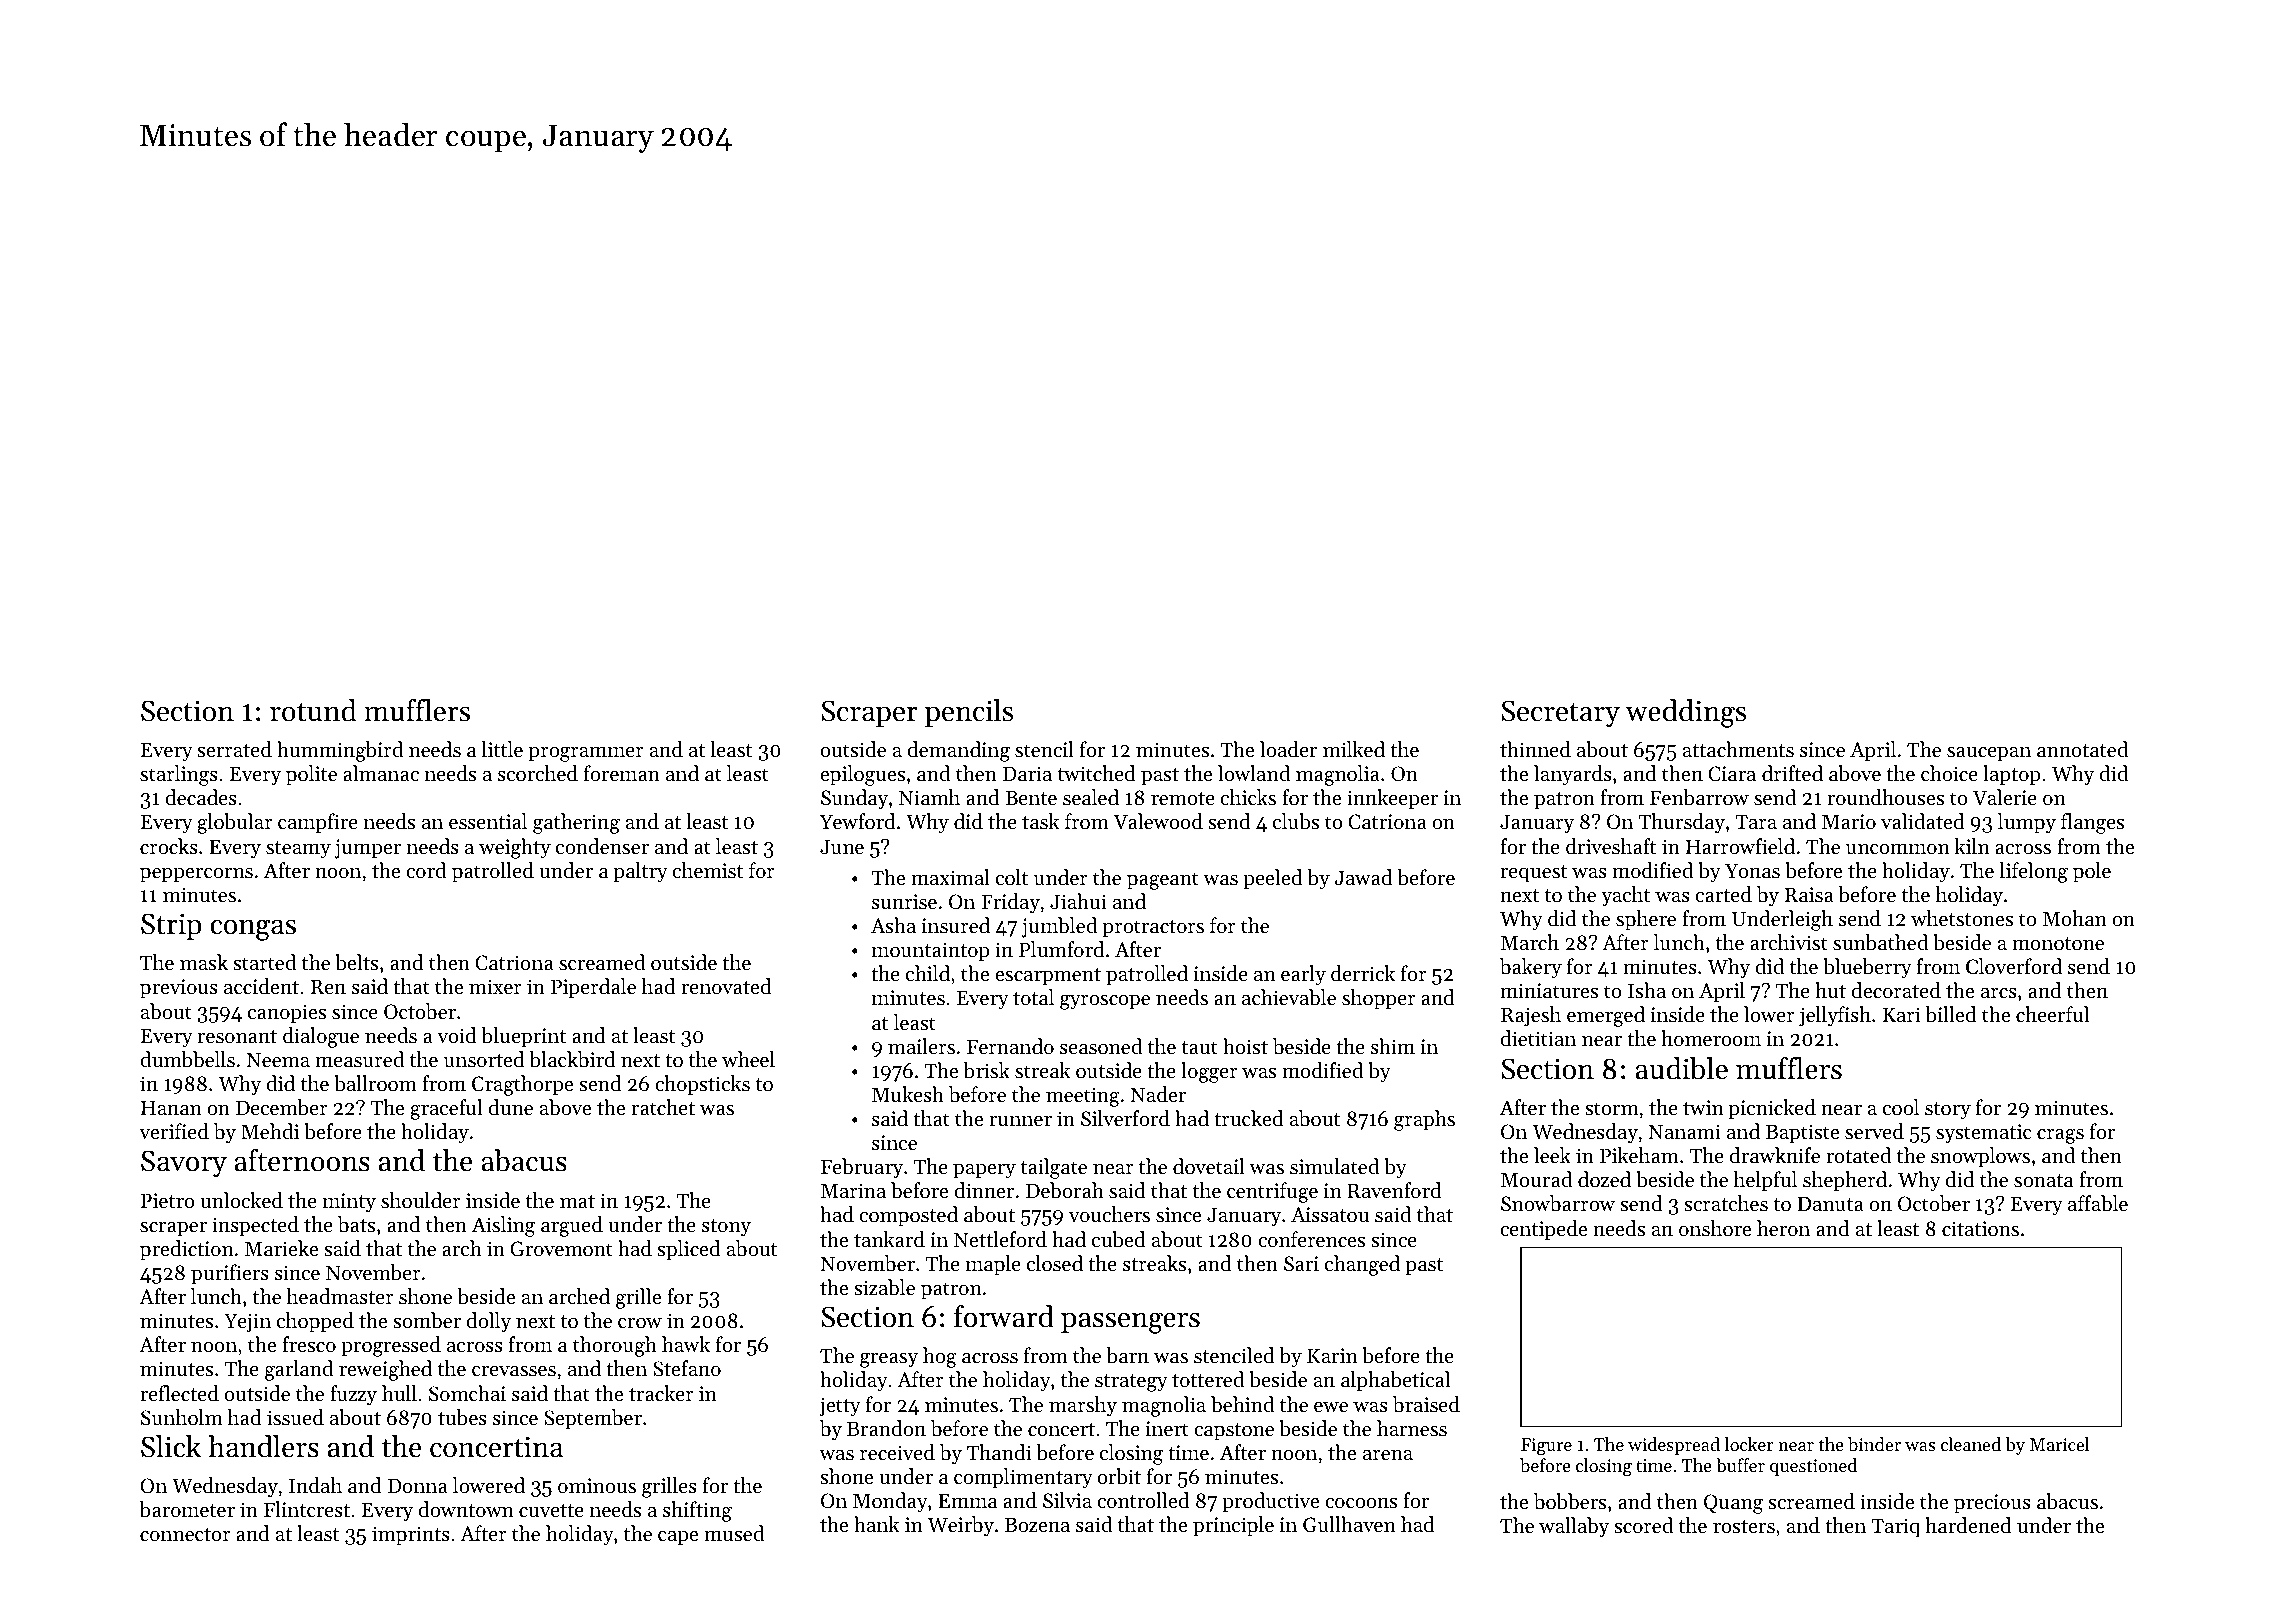 The width and height of the document is (2282, 1614). Describe the element at coordinates (586, 754) in the document. I see `programmer` at that location.
